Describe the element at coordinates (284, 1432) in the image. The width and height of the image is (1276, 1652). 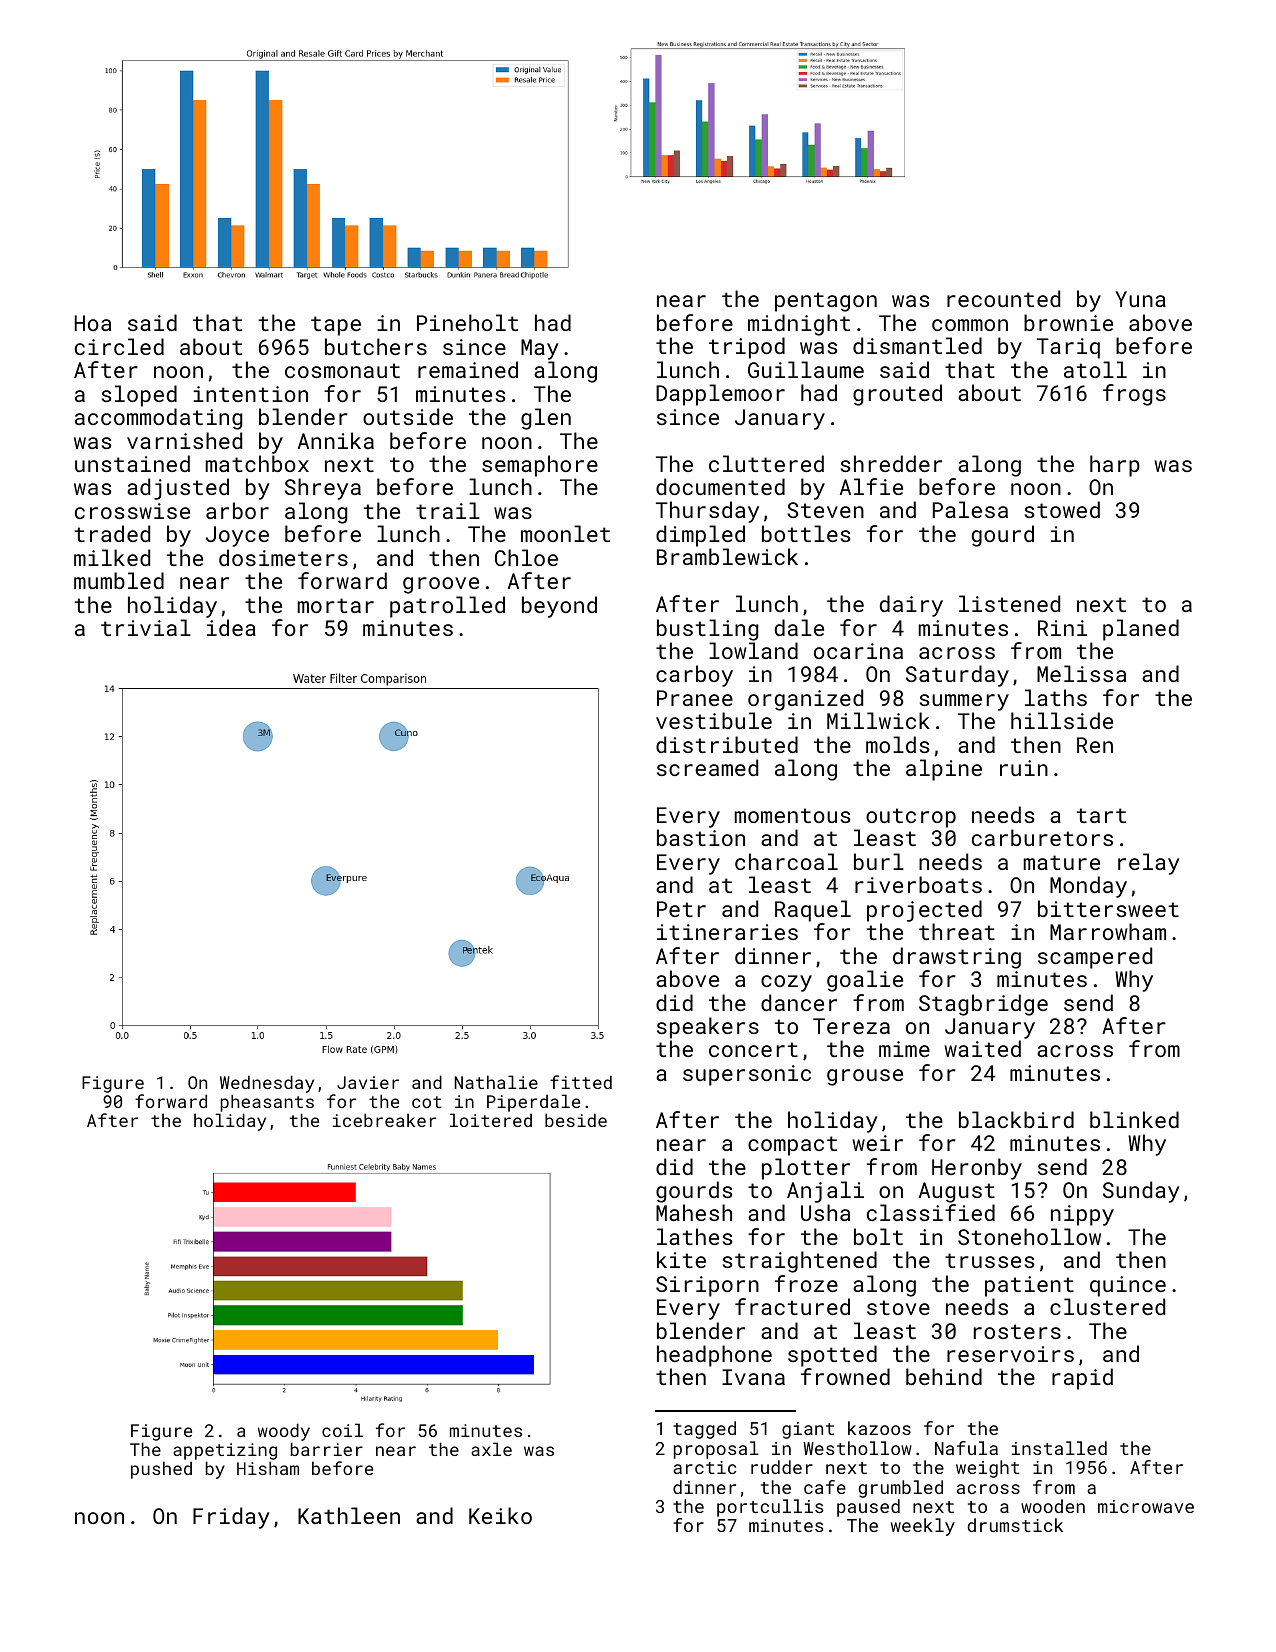
I see `woody` at that location.
